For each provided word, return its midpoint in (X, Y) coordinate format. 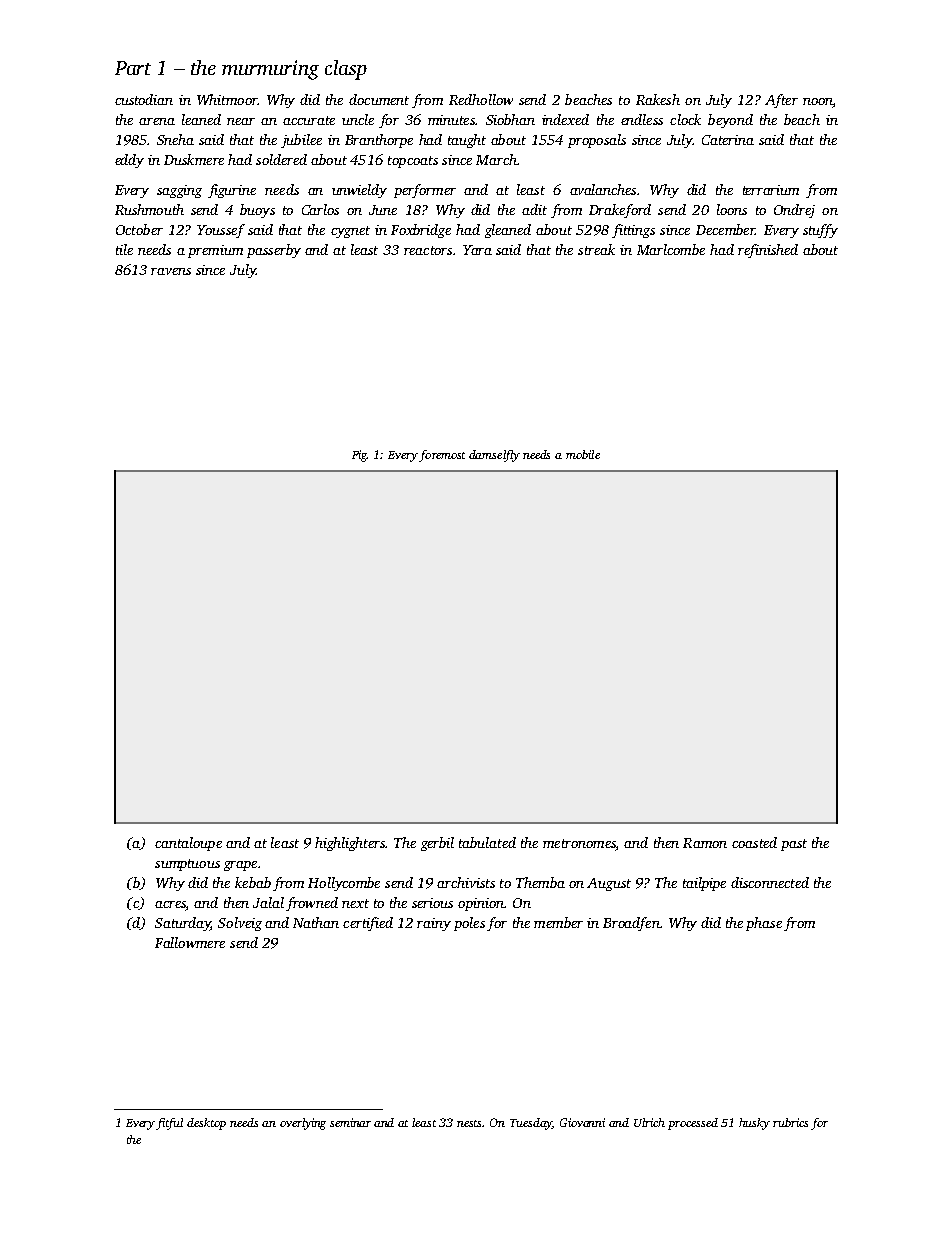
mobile (583, 454)
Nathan (316, 922)
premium (215, 251)
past (794, 845)
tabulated (487, 842)
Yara (477, 250)
